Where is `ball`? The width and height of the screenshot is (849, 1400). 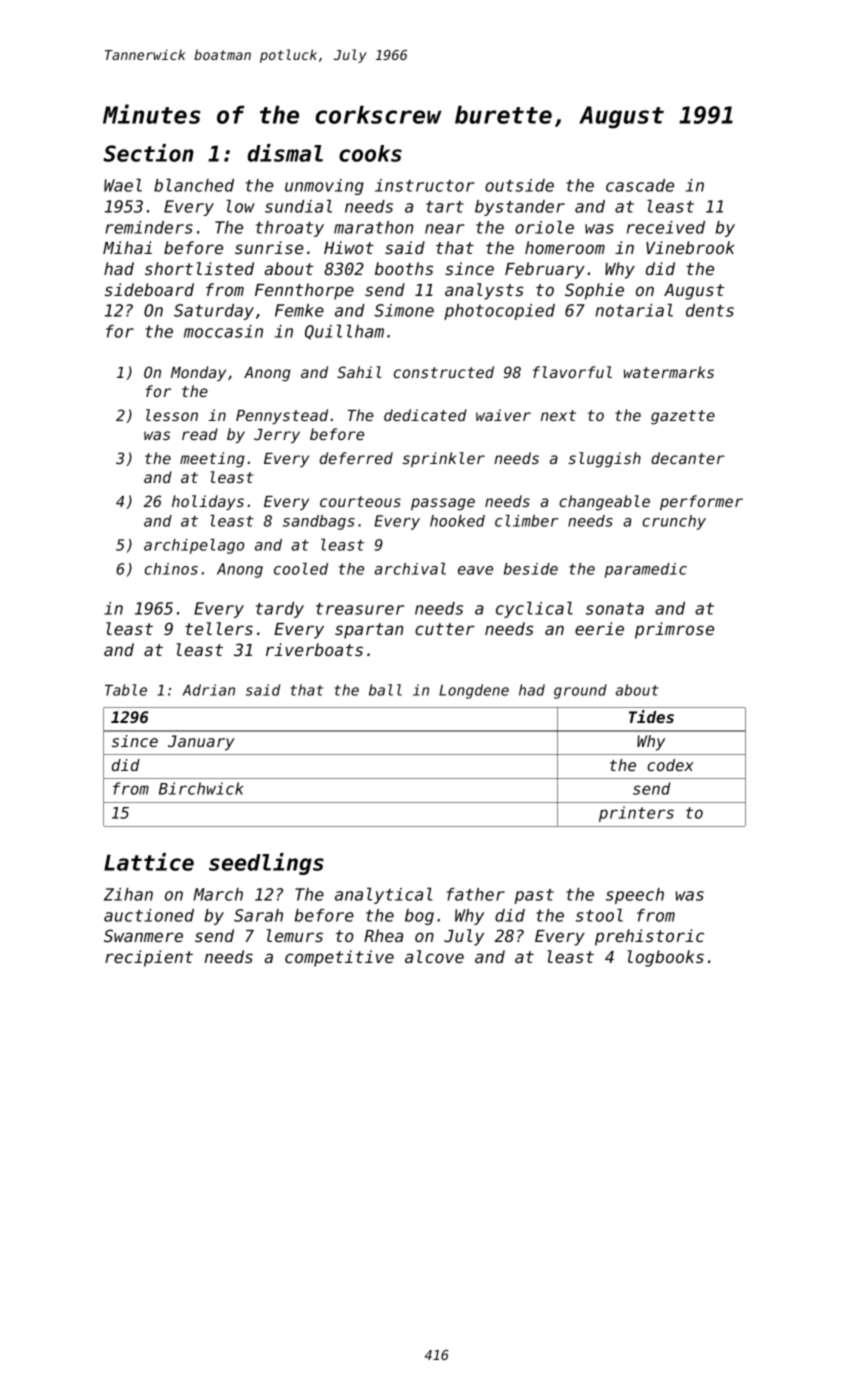 ball is located at coordinates (385, 690).
